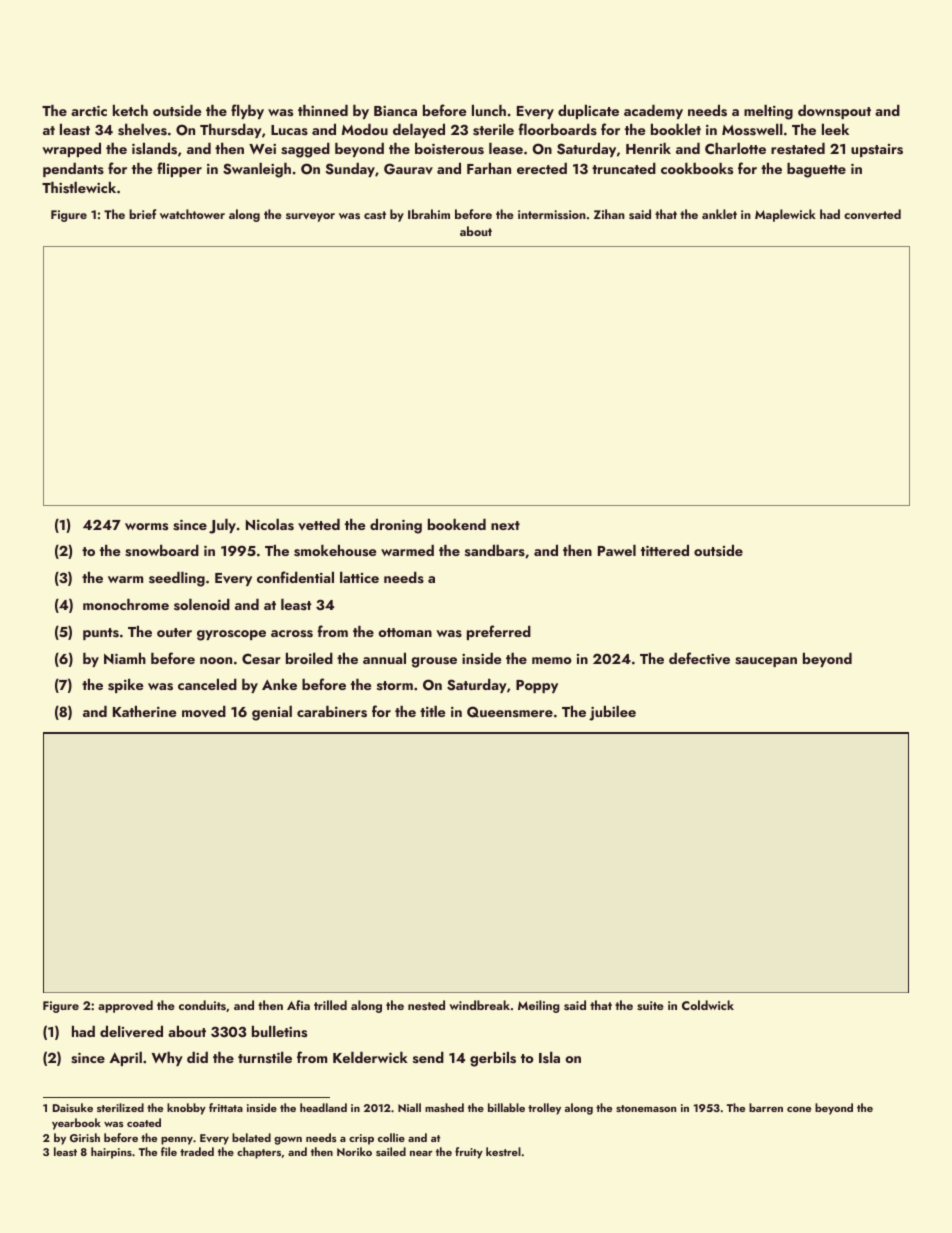 The height and width of the screenshot is (1233, 952). Describe the element at coordinates (298, 1005) in the screenshot. I see `Afia` at that location.
